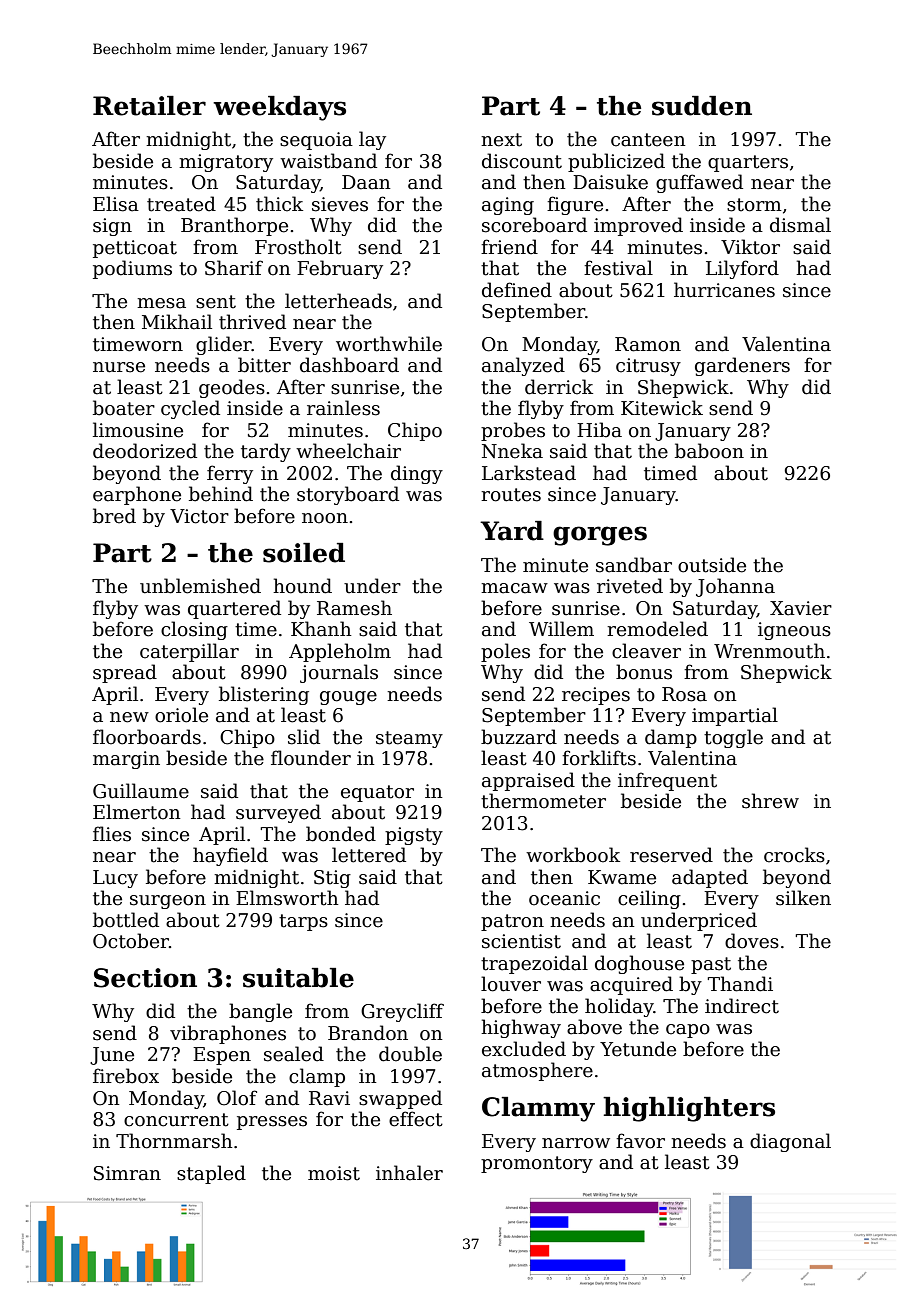 This page has width=924, height=1311. I want to click on trapezoidal, so click(534, 964).
